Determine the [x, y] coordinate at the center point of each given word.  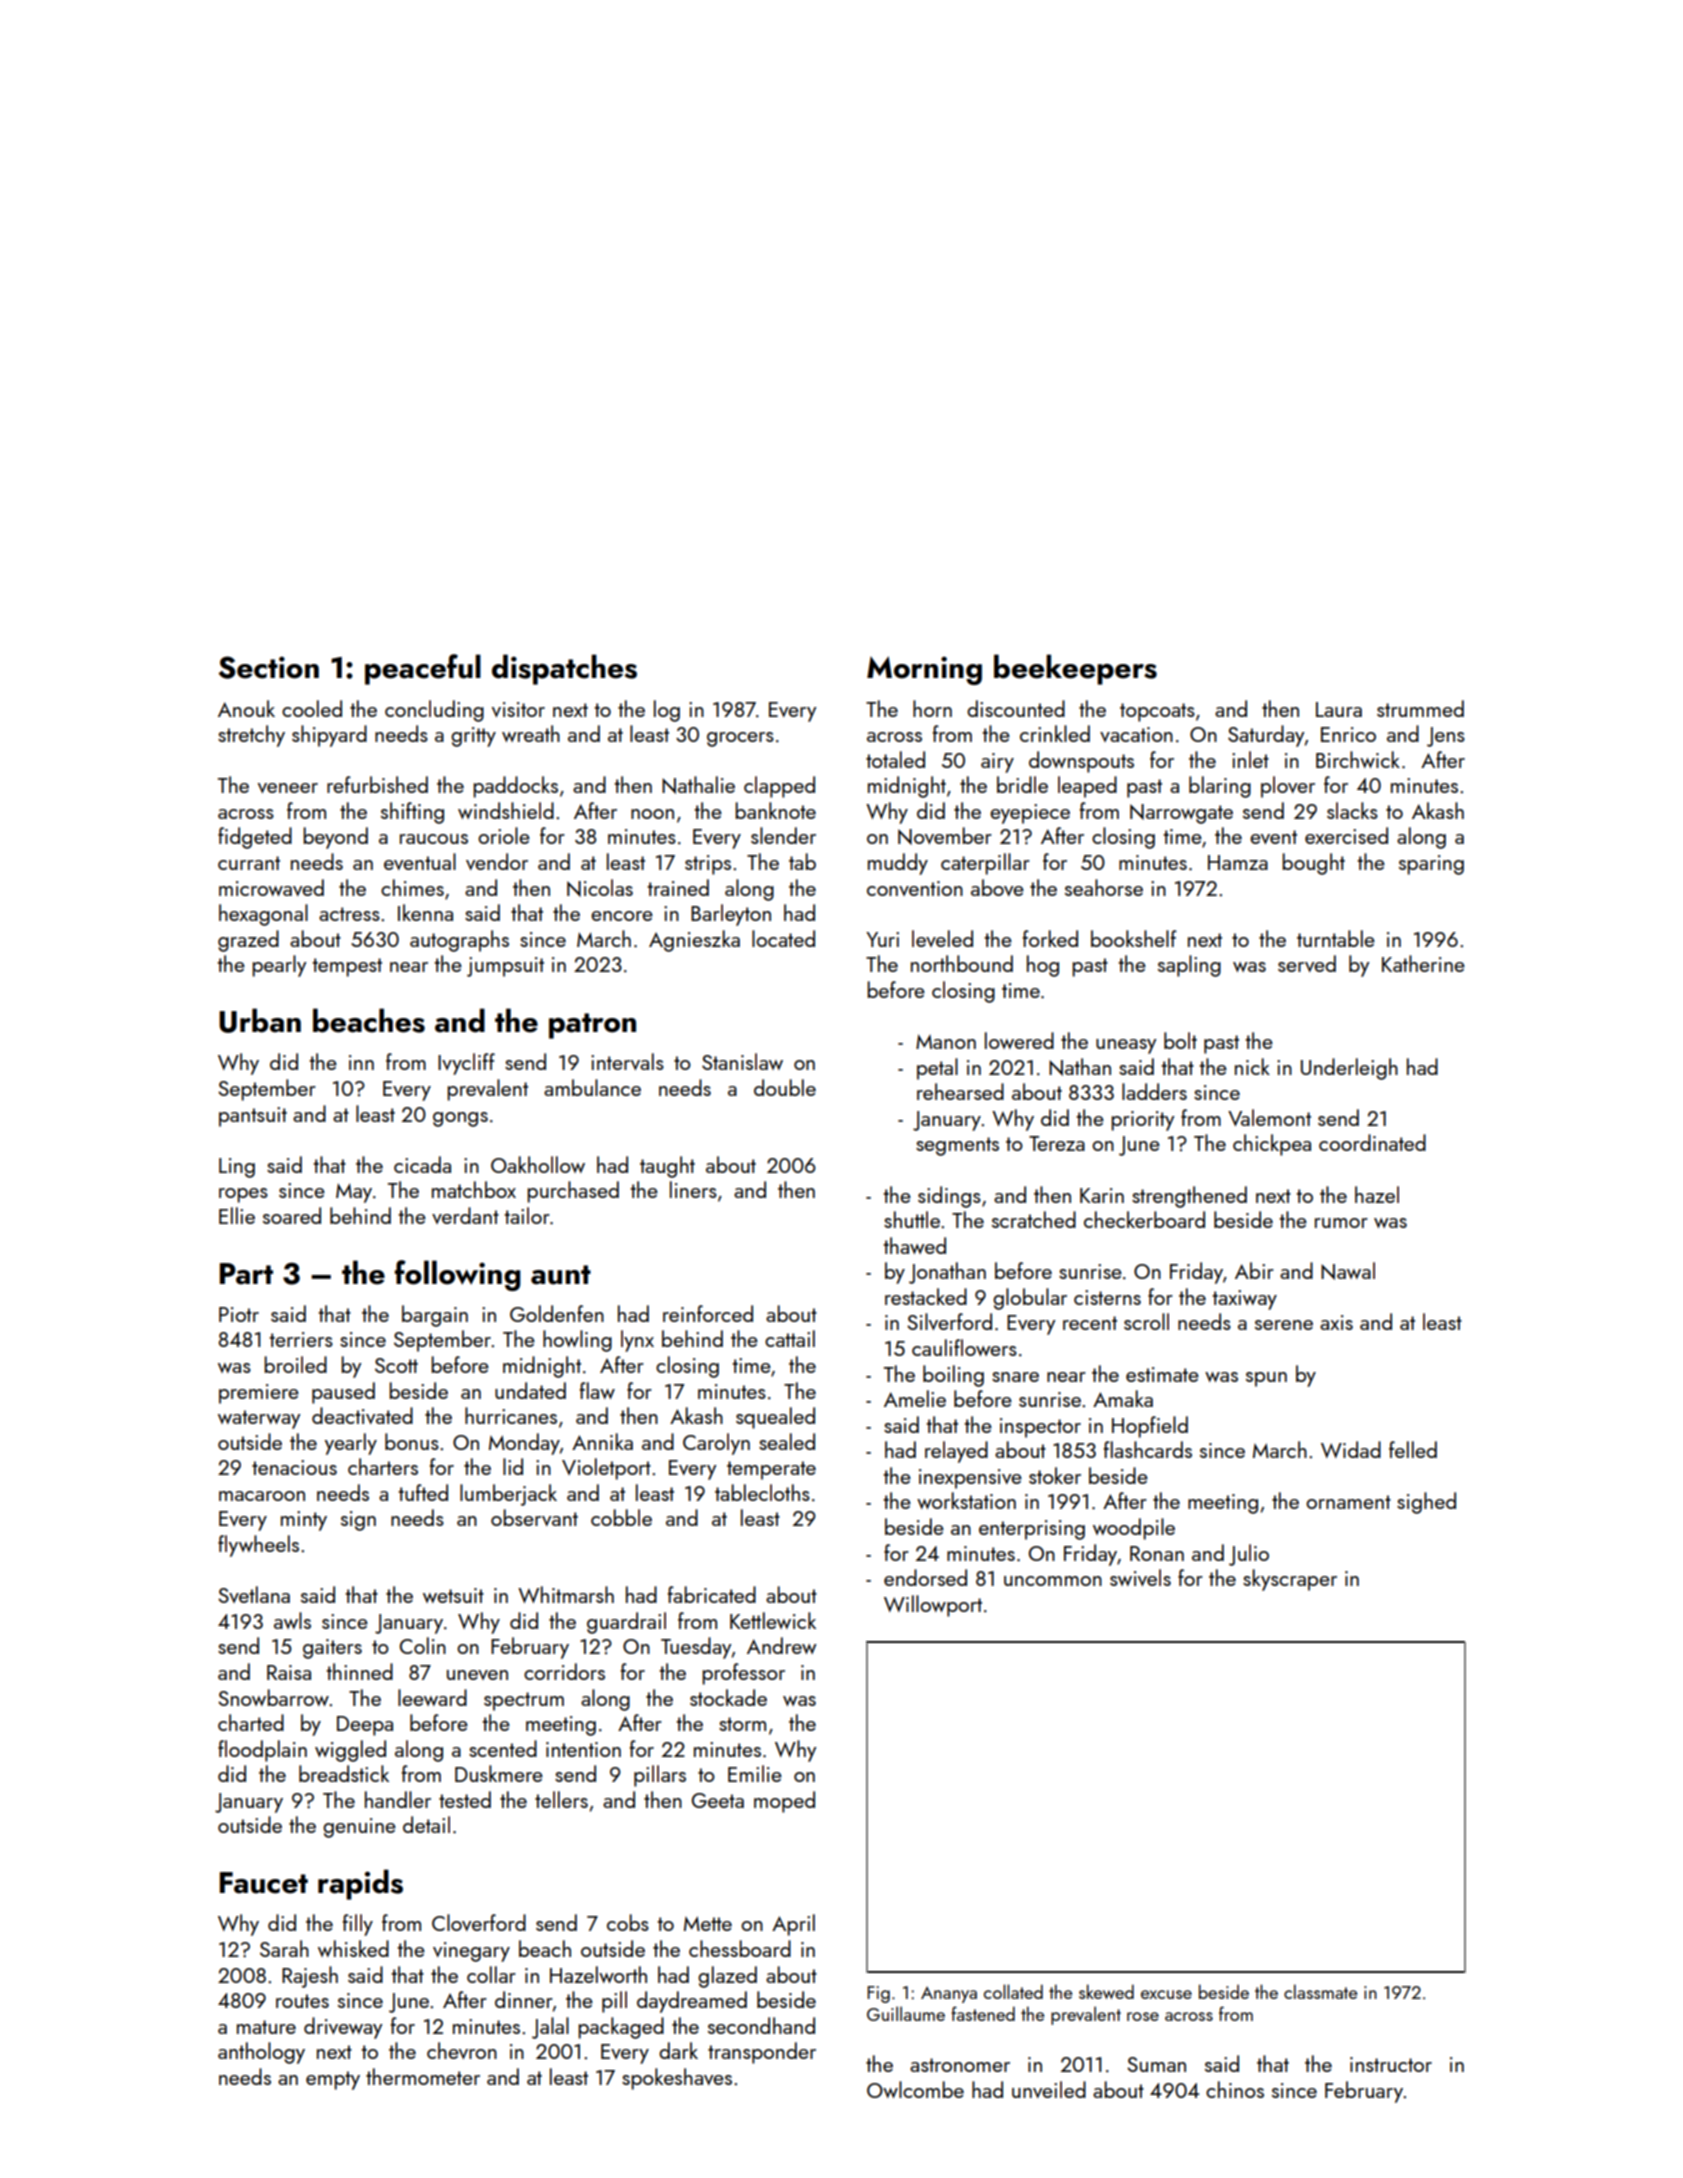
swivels [1140, 1577]
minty [304, 1521]
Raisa [289, 1672]
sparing [1431, 865]
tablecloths [762, 1492]
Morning [924, 670]
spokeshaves [677, 2079]
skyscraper [1290, 1580]
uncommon [1053, 1581]
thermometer [423, 2076]
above [997, 887]
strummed [1420, 708]
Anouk [246, 708]
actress [349, 914]
